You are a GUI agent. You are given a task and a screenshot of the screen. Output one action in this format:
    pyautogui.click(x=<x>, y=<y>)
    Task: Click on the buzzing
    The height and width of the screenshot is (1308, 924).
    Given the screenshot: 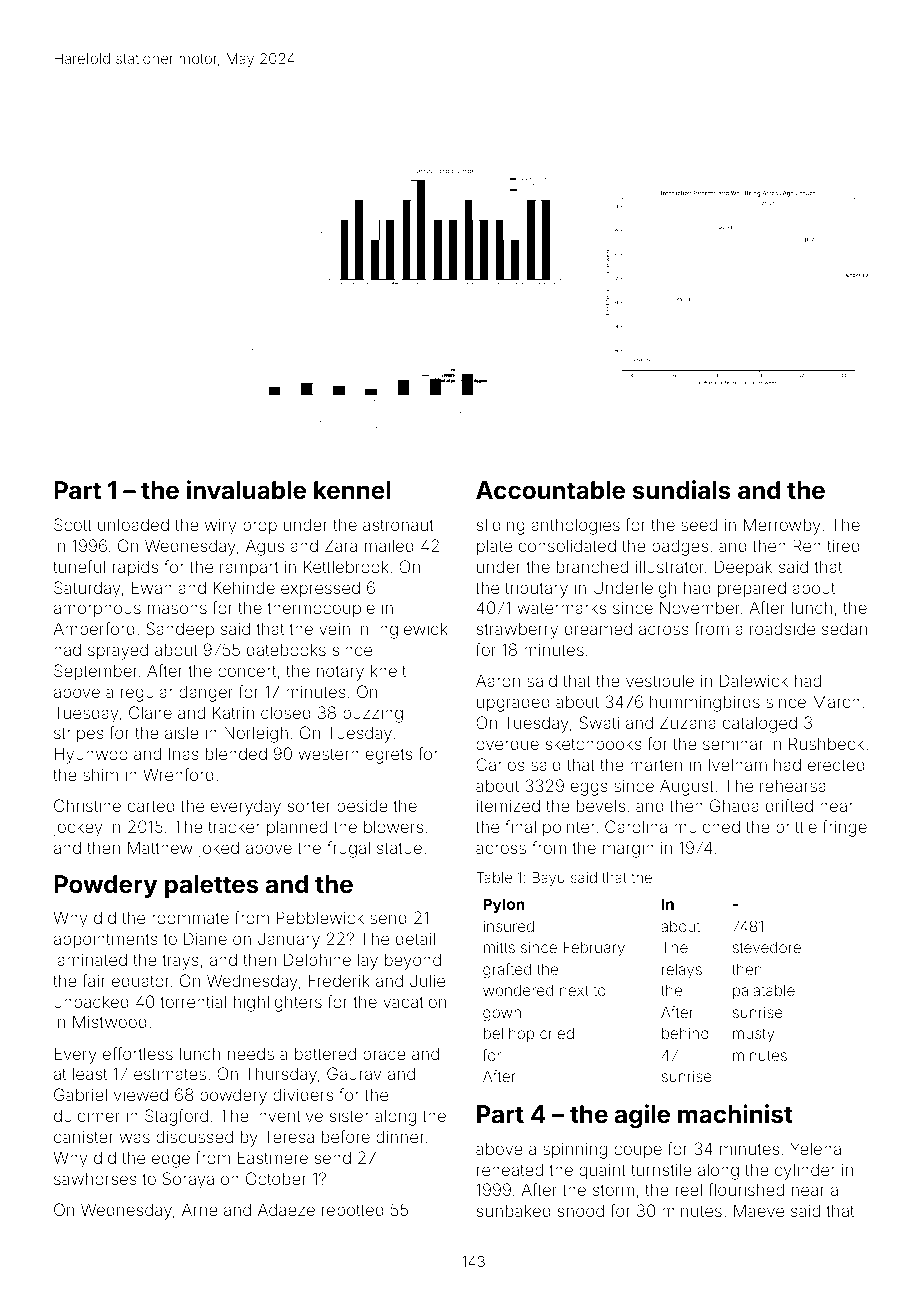 What is the action you would take?
    pyautogui.click(x=373, y=714)
